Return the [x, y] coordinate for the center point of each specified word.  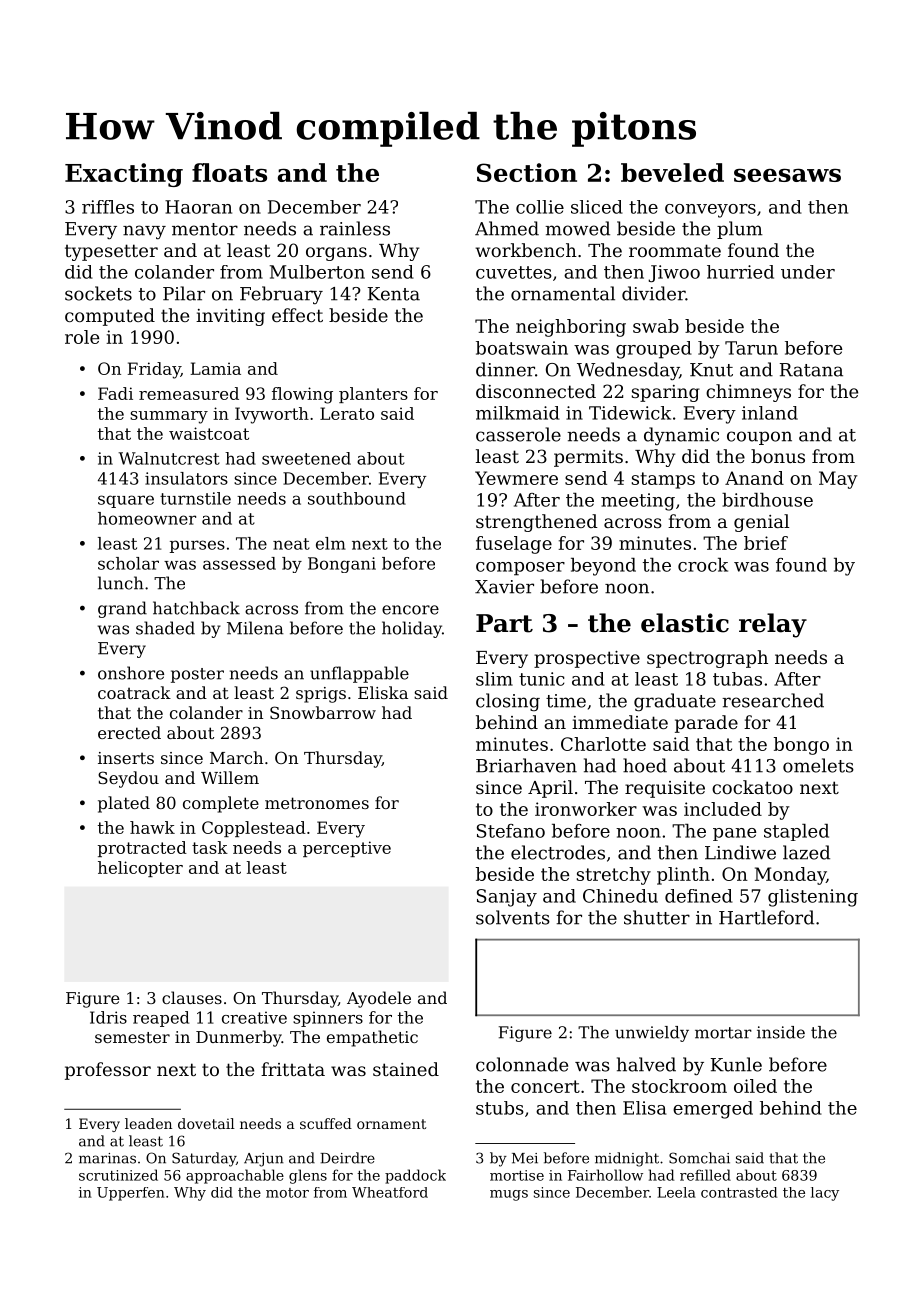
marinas [107, 1158]
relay [773, 625]
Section [527, 172]
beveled [672, 172]
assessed [239, 563]
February [281, 295]
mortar [723, 1033]
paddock [415, 1176]
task [210, 847]
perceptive [347, 849]
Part [504, 623]
